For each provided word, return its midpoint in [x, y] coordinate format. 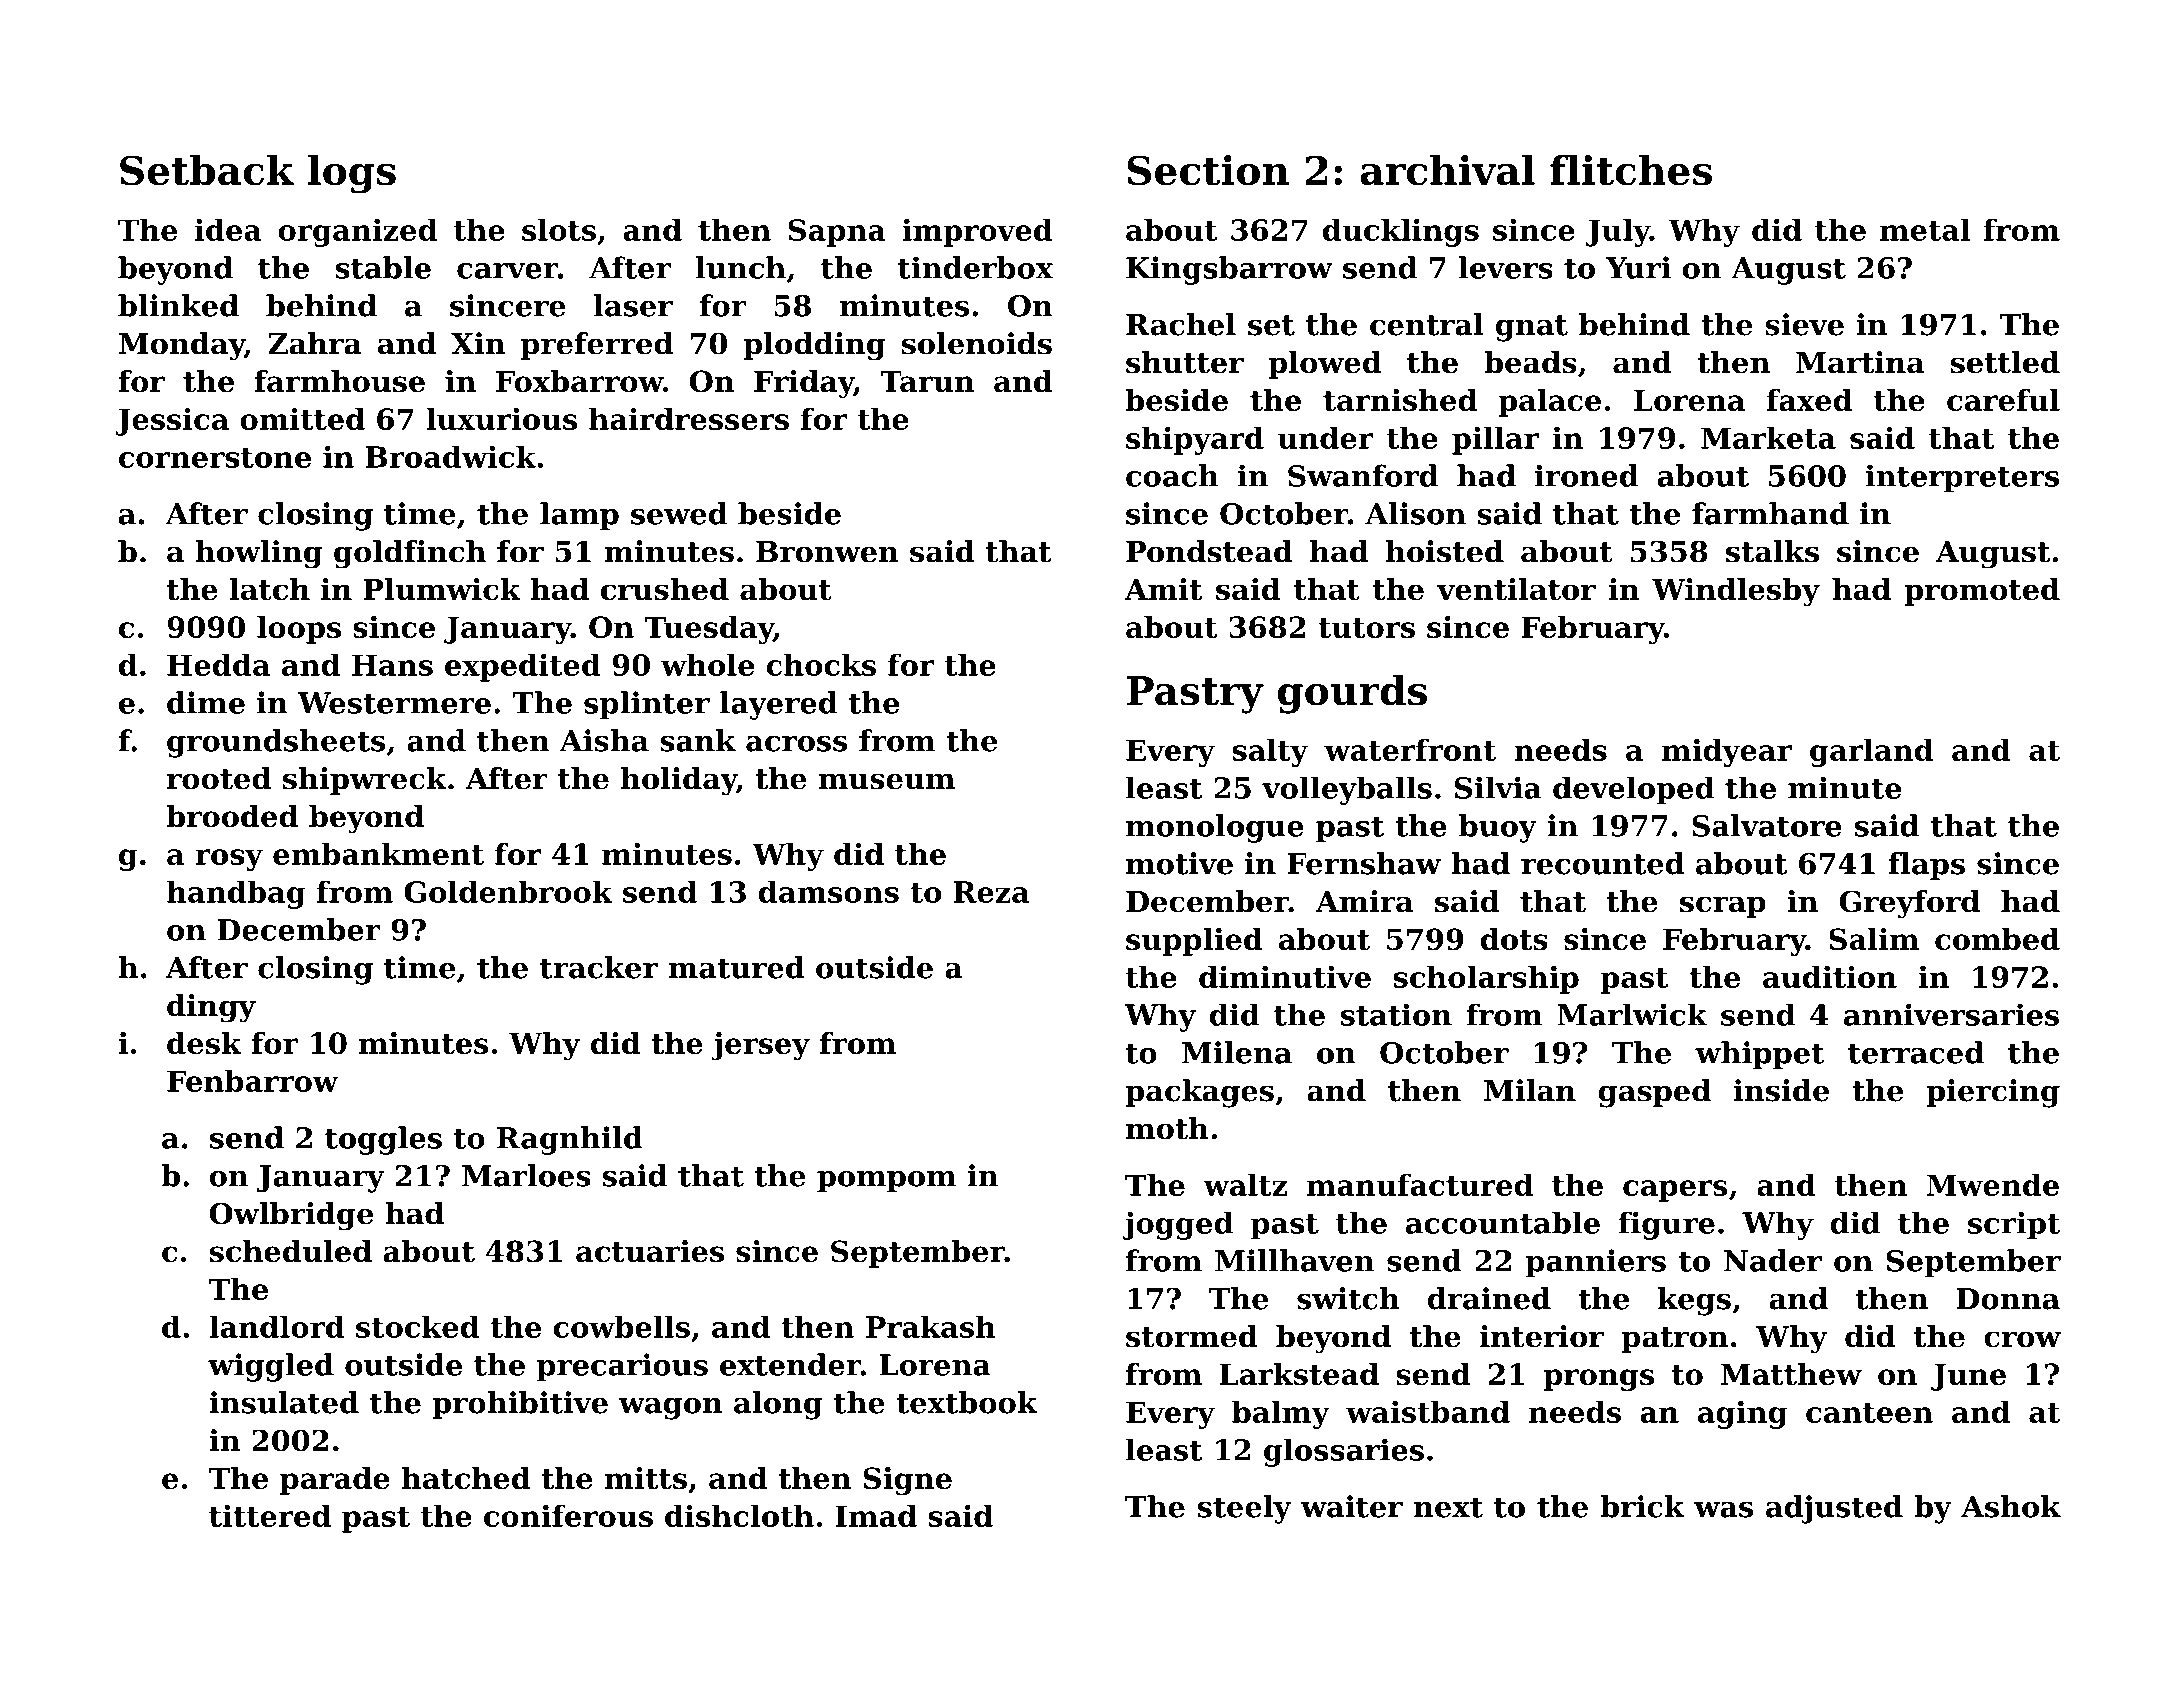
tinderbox [975, 267]
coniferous [568, 1515]
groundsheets [276, 743]
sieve [1804, 324]
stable [383, 267]
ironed [1586, 475]
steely [1244, 1509]
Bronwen [827, 552]
